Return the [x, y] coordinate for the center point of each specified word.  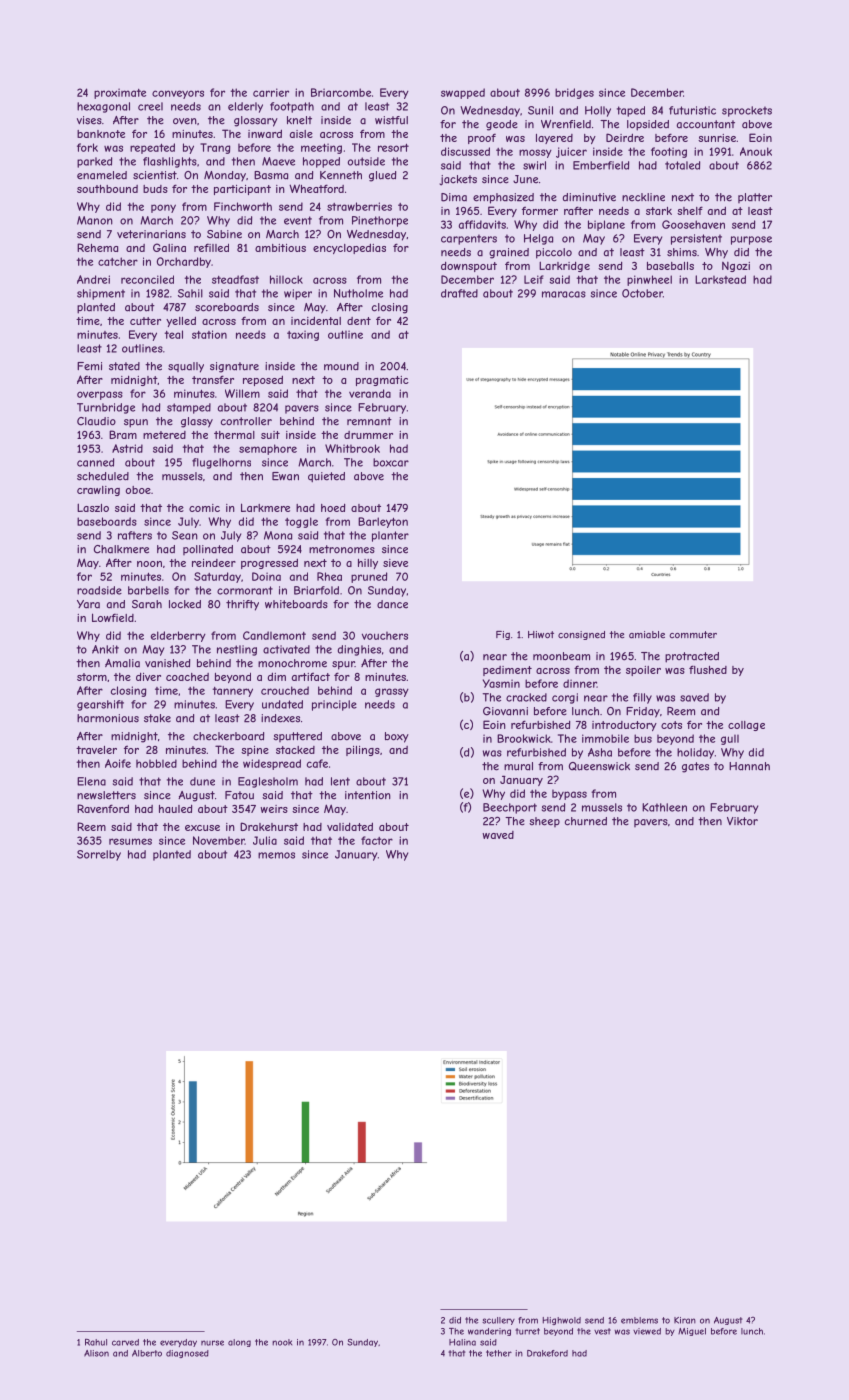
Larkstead [720, 279]
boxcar [391, 462]
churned [586, 821]
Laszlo [93, 507]
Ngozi [736, 267]
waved [498, 835]
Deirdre [625, 137]
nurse [212, 1343]
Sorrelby [99, 855]
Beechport [510, 808]
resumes [130, 841]
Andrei [93, 279]
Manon [95, 220]
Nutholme [358, 293]
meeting [321, 148]
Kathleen [664, 807]
